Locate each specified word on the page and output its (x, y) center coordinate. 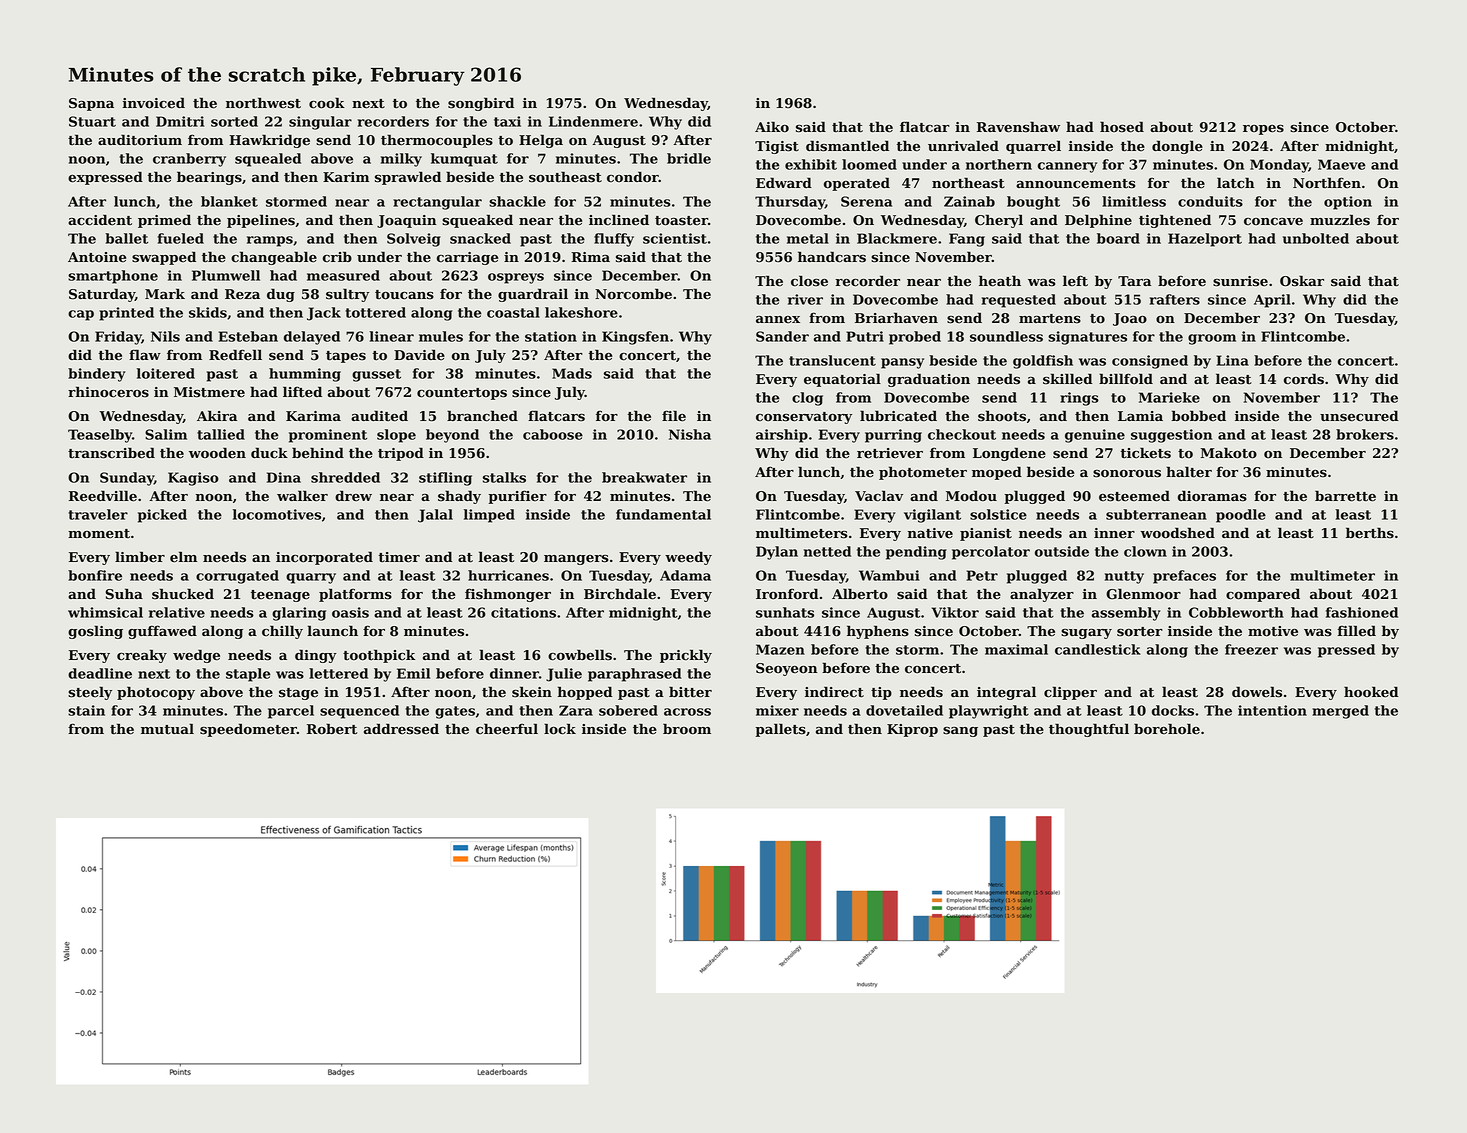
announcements (1075, 184)
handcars (832, 257)
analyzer (1042, 595)
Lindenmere (593, 121)
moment (99, 534)
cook (327, 103)
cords (1304, 379)
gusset (376, 375)
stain (86, 710)
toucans (404, 295)
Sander (782, 336)
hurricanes (508, 575)
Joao (1130, 319)
